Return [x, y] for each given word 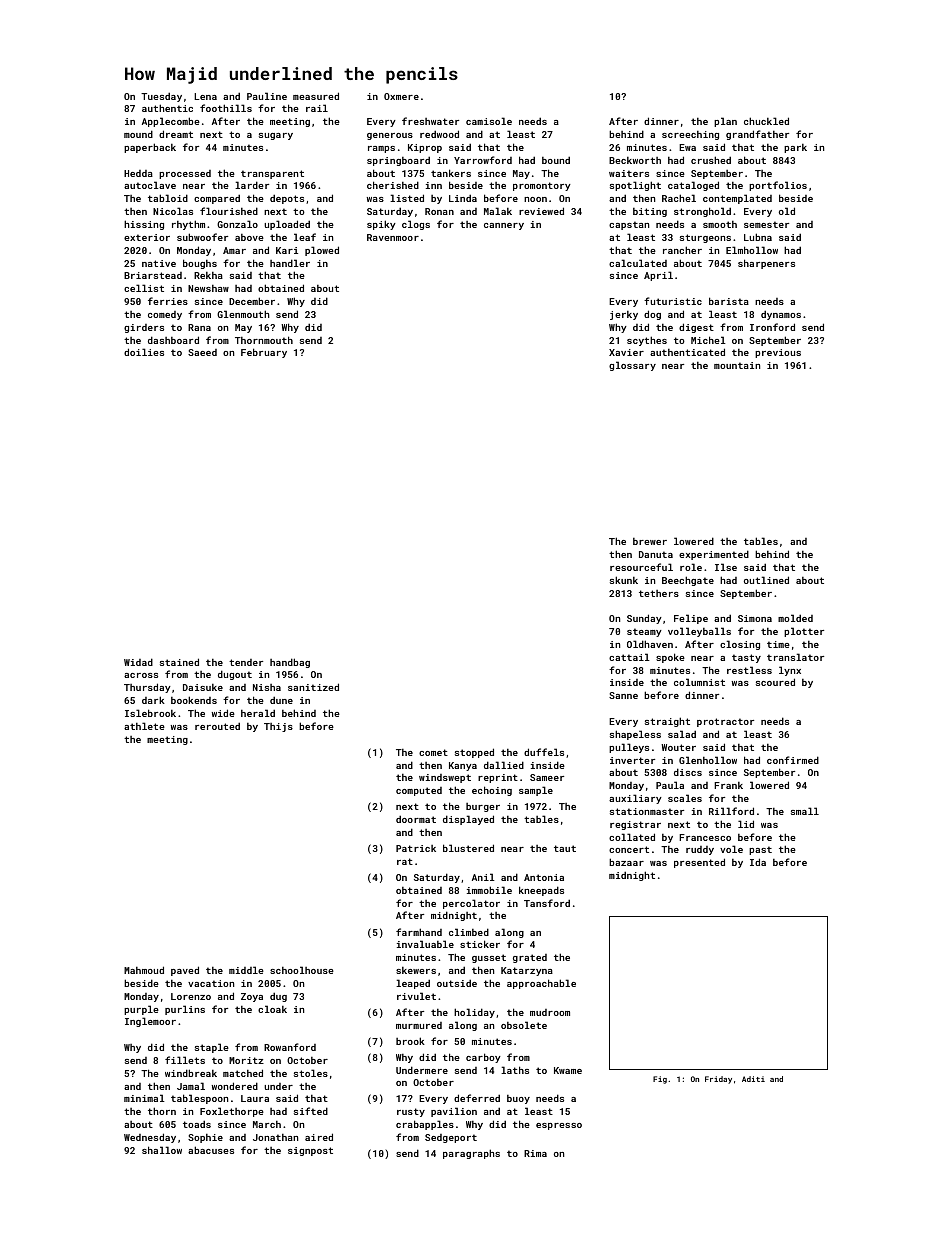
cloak [272, 1009]
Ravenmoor [393, 237]
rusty [411, 1112]
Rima [535, 1153]
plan [725, 122]
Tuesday [161, 97]
